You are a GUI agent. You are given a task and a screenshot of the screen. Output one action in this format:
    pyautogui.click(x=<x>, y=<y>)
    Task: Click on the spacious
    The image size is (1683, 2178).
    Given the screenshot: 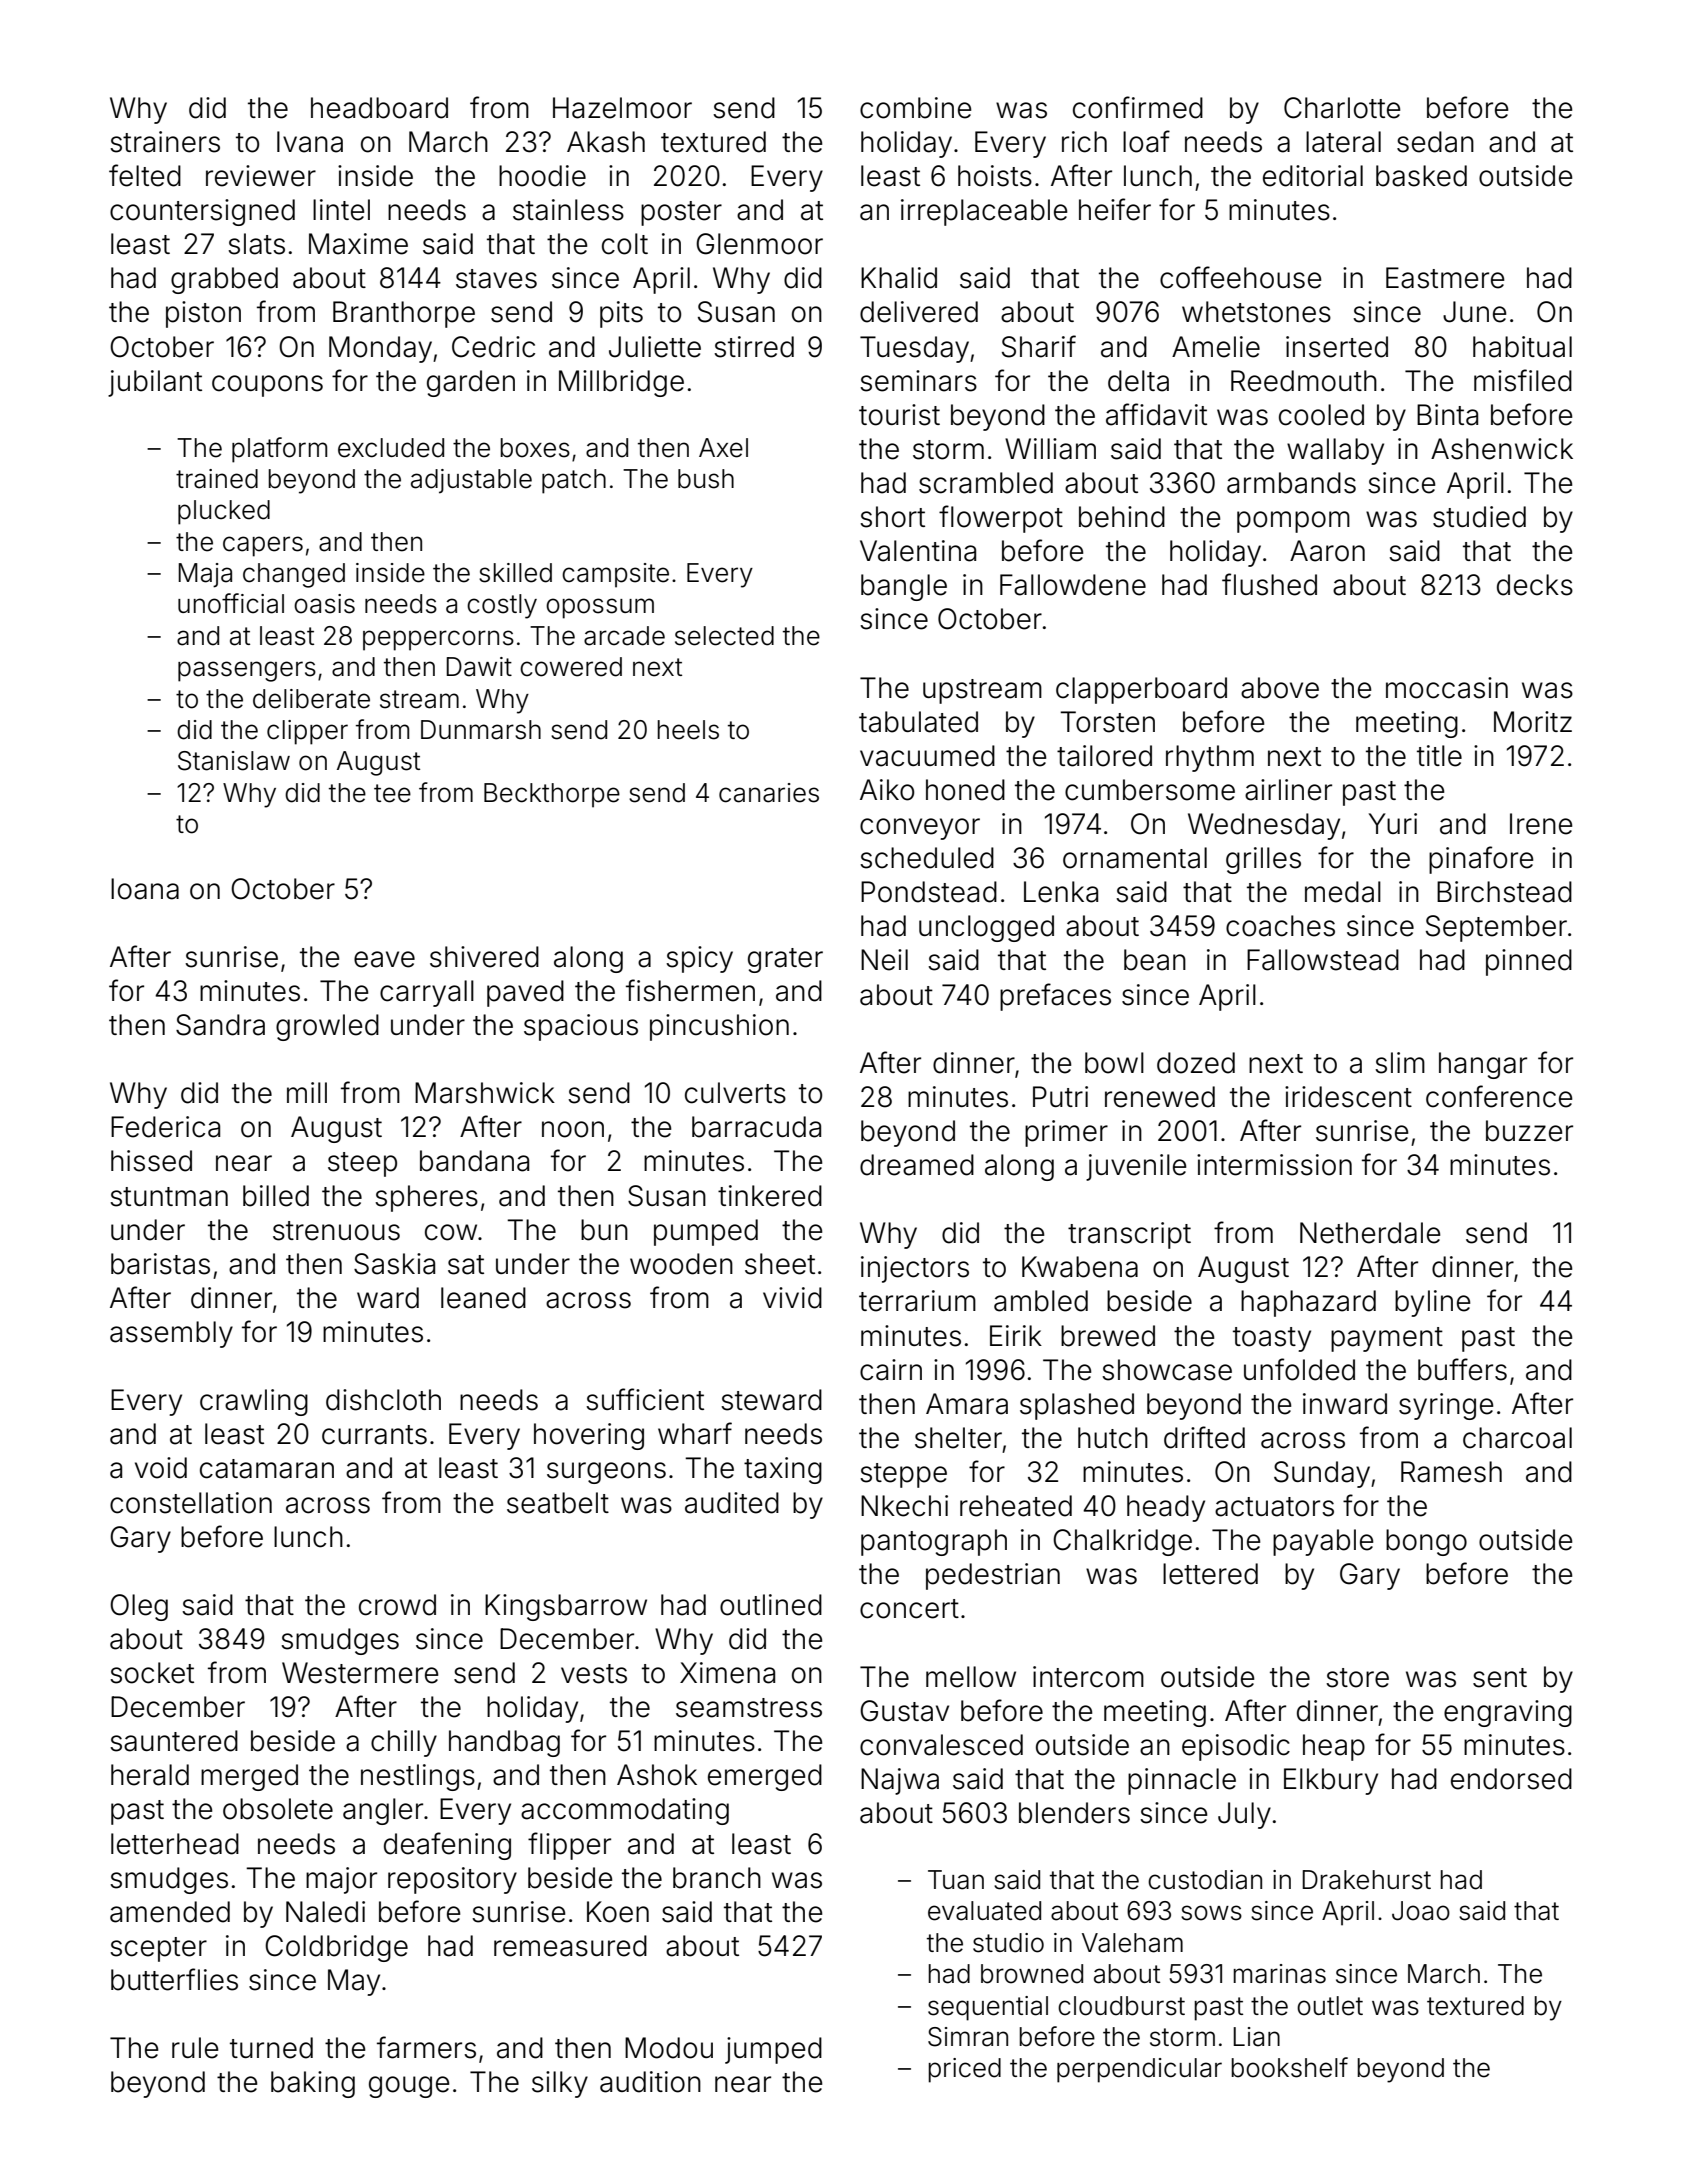 What is the action you would take?
    pyautogui.click(x=581, y=1027)
